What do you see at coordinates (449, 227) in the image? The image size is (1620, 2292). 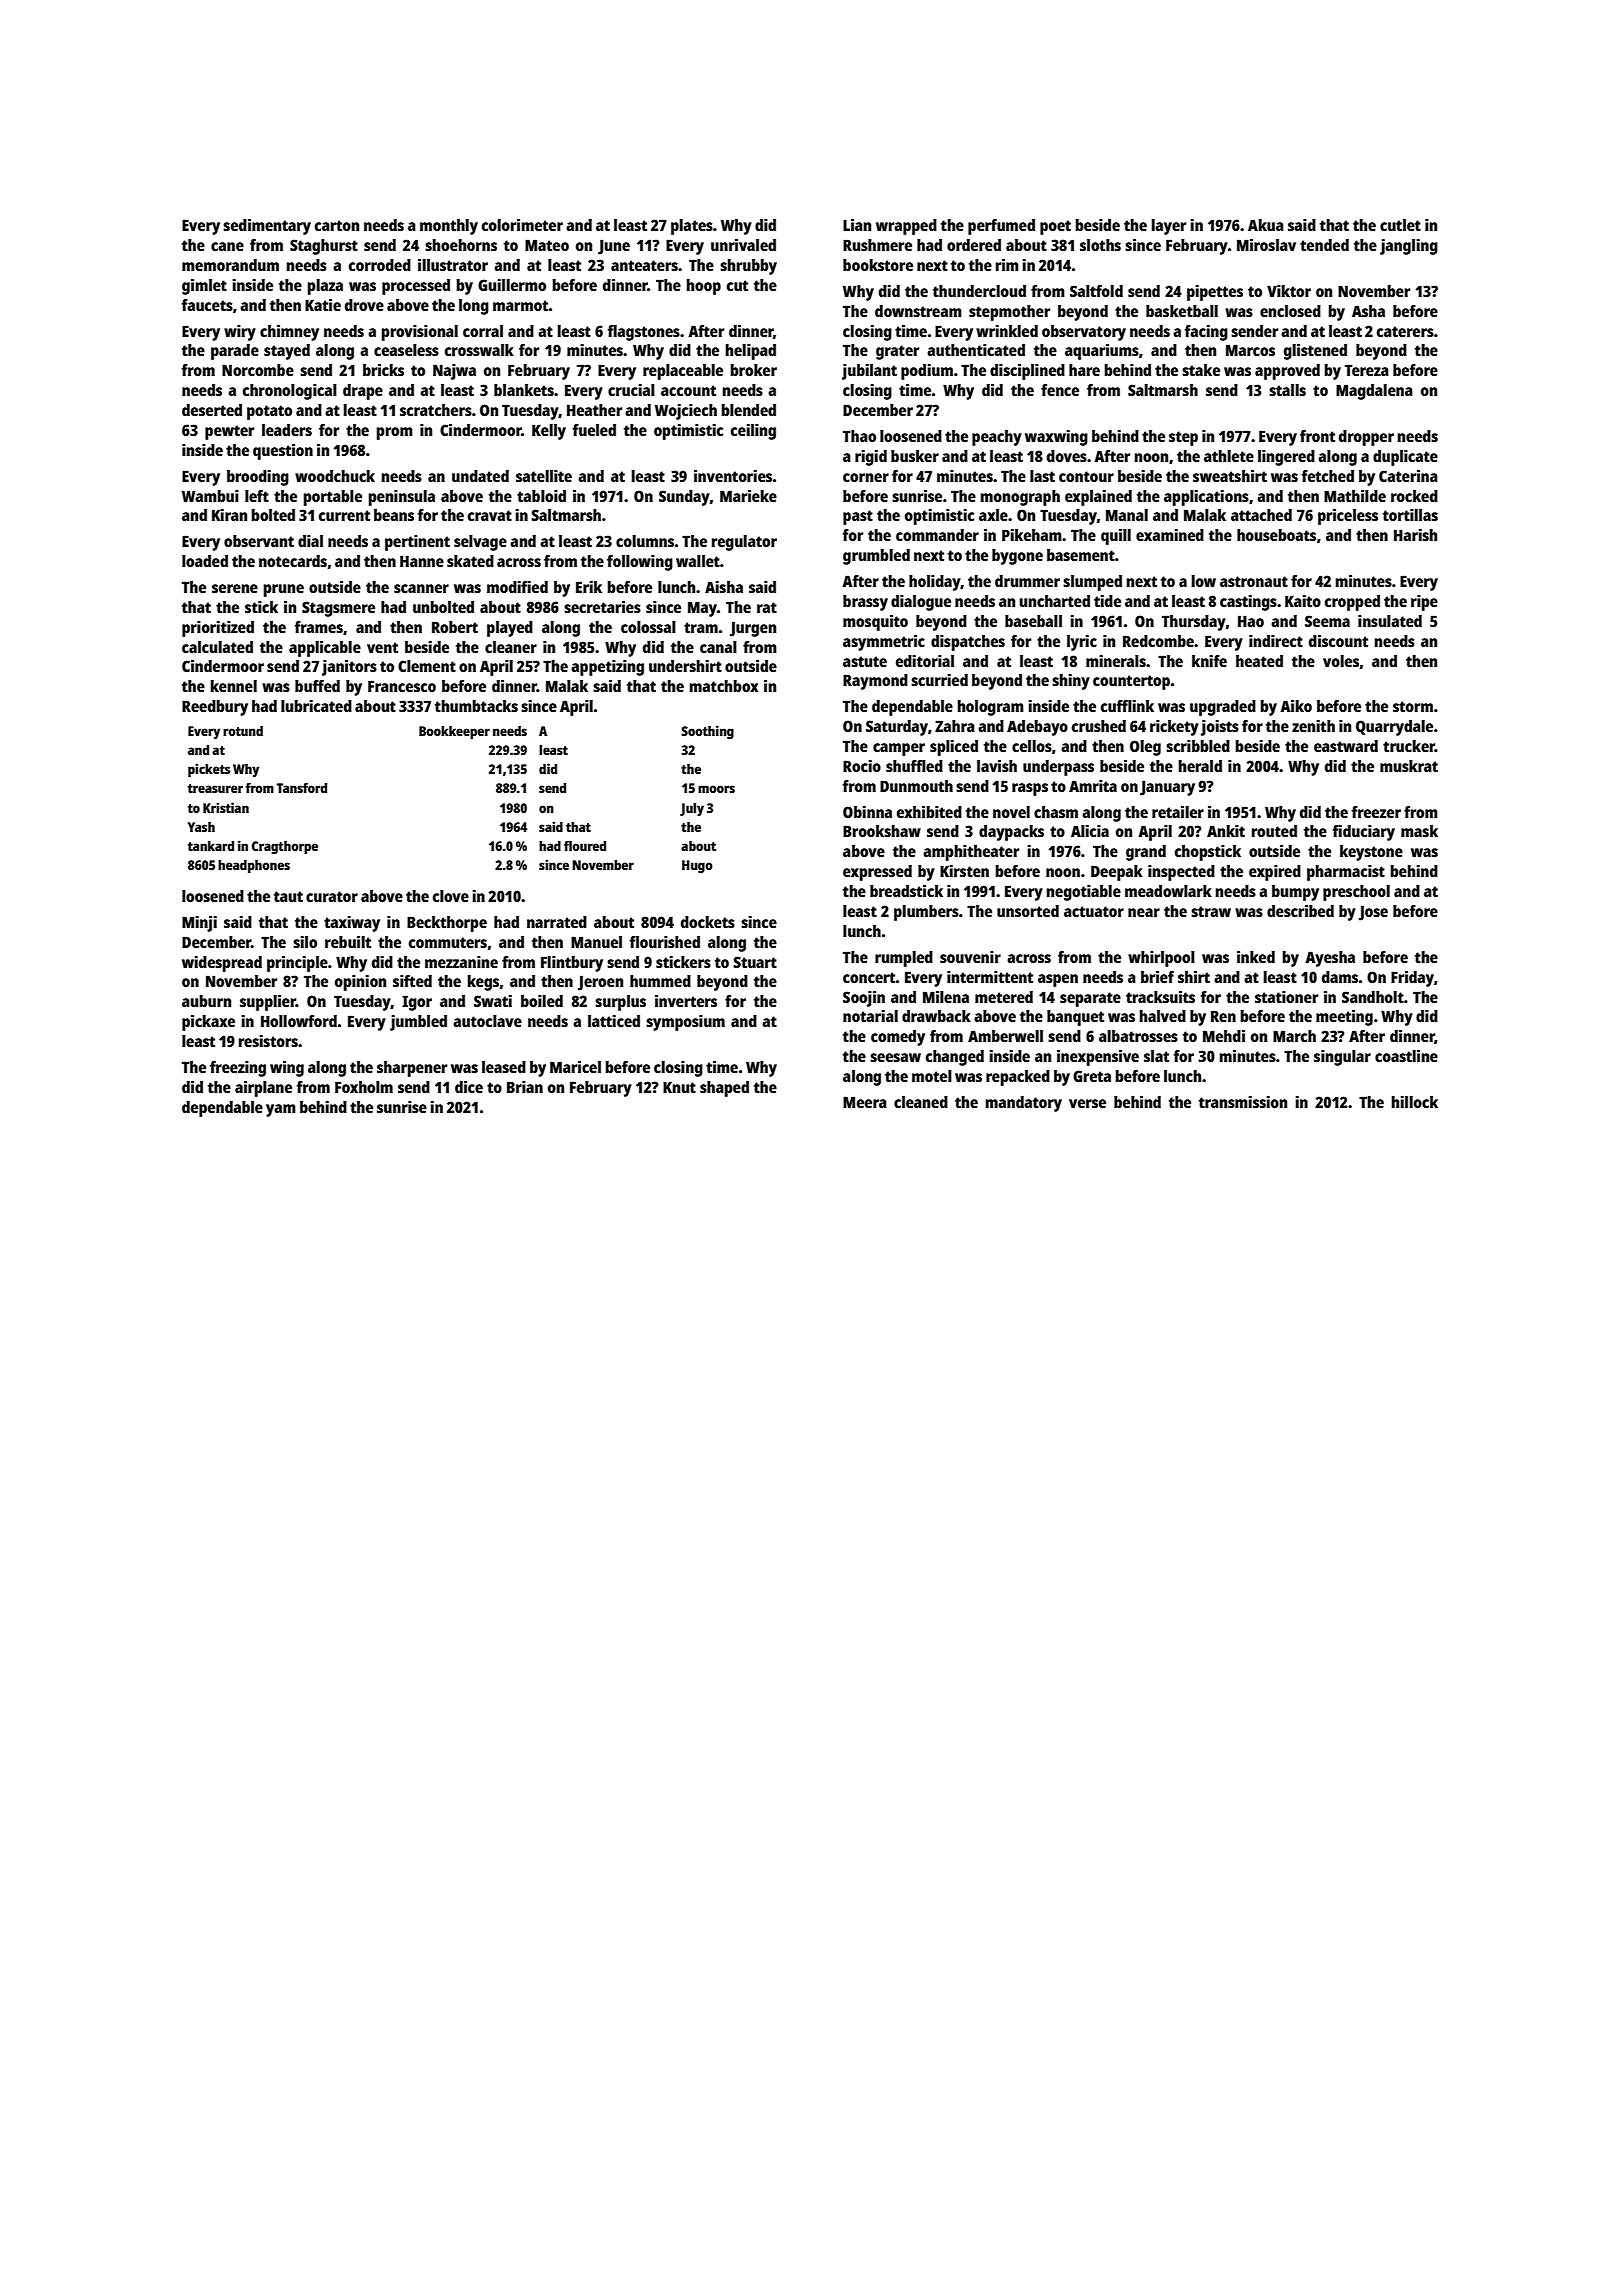 I see `monthly` at bounding box center [449, 227].
